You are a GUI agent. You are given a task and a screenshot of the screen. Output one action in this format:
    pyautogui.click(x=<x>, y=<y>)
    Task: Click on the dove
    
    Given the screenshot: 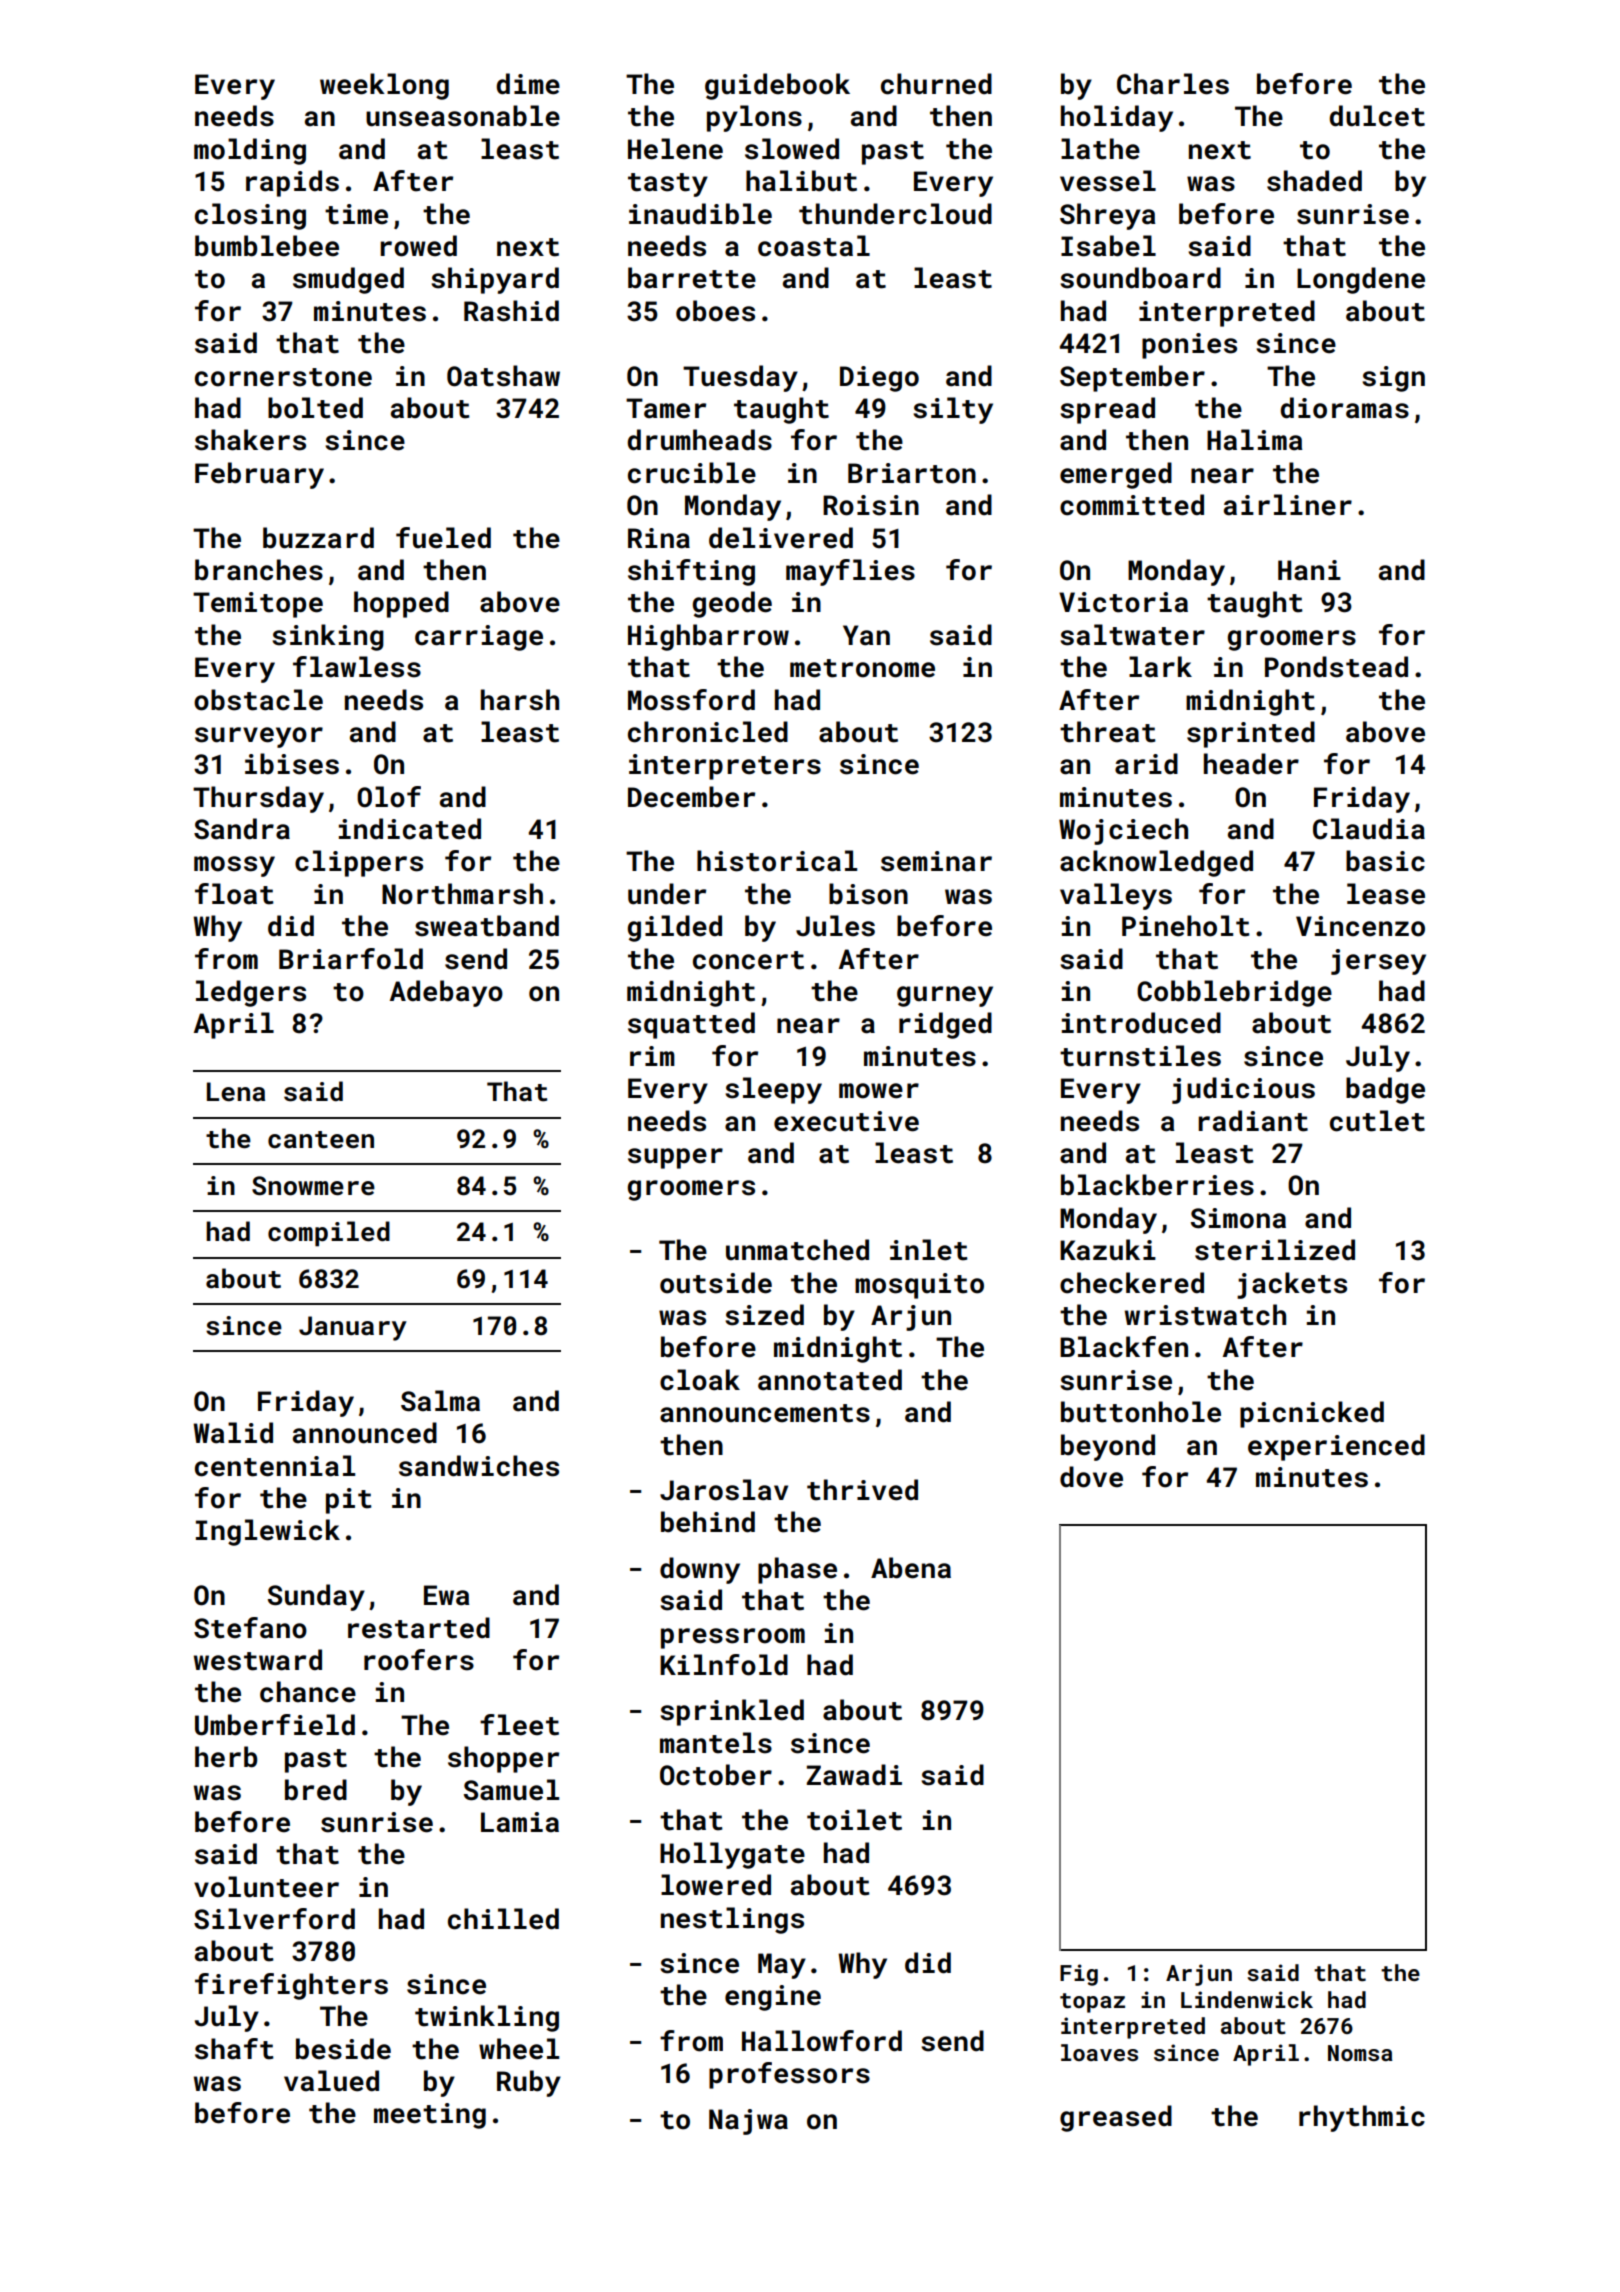 What is the action you would take?
    pyautogui.click(x=1091, y=1477)
